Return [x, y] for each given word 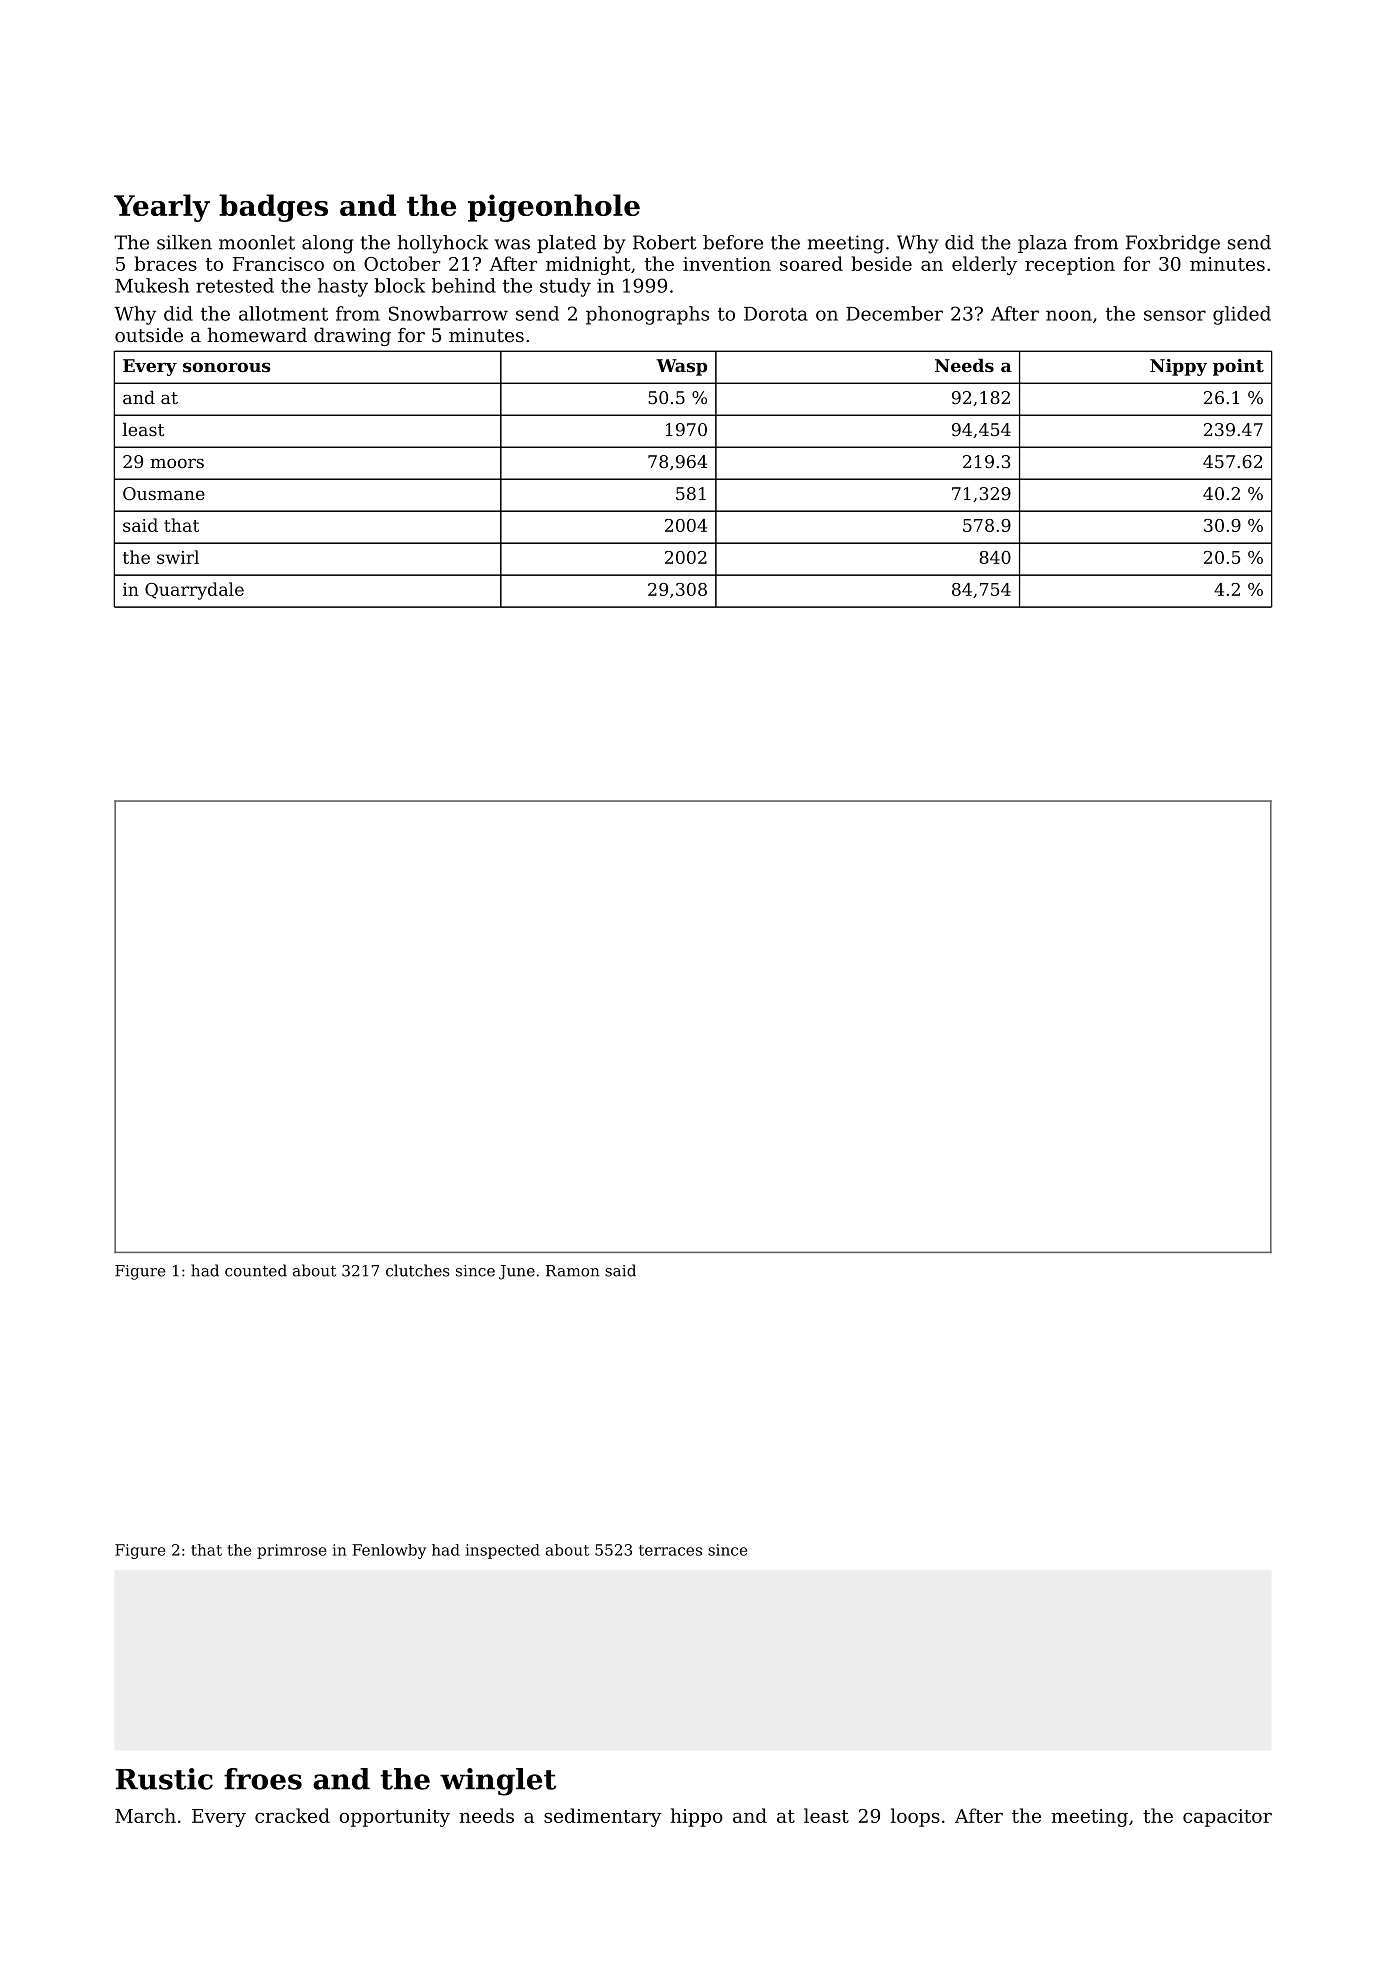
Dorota [776, 314]
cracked [292, 1815]
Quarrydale [194, 591]
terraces [670, 1550]
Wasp [681, 367]
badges [273, 208]
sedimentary [603, 1817]
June [517, 1272]
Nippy [1178, 367]
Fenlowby [389, 1551]
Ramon [573, 1271]
